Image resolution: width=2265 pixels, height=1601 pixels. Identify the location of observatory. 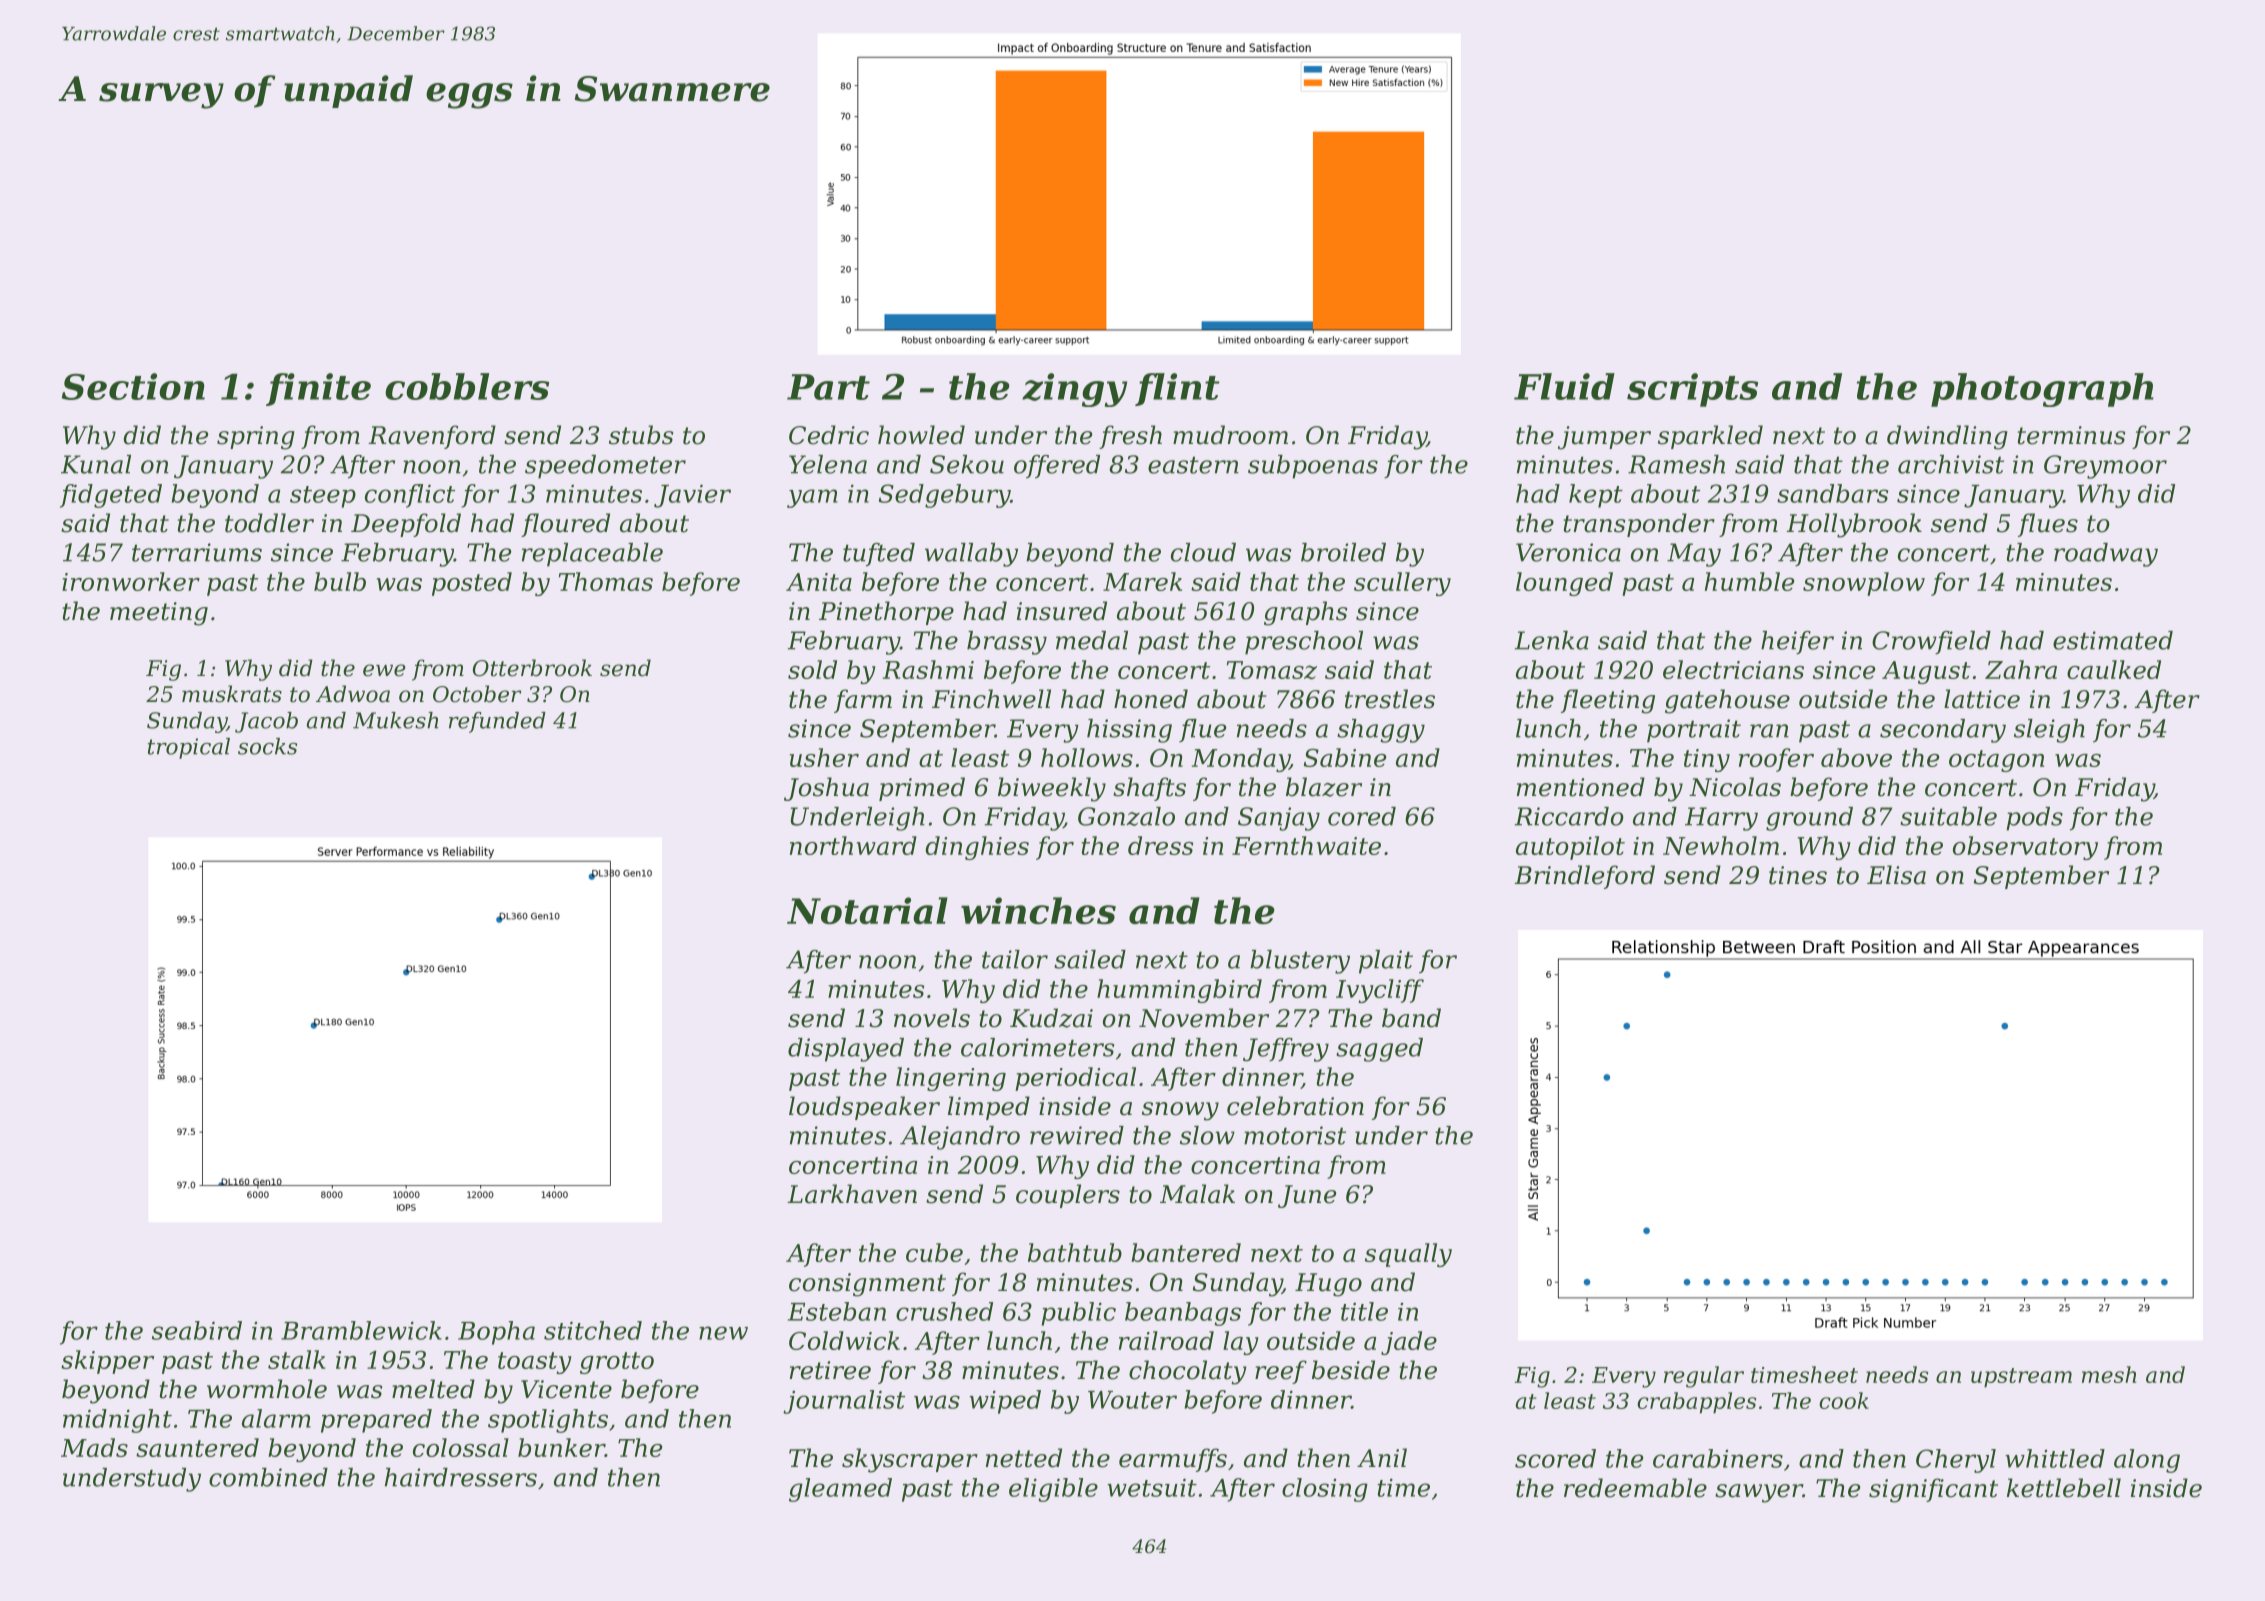
(2025, 848).
